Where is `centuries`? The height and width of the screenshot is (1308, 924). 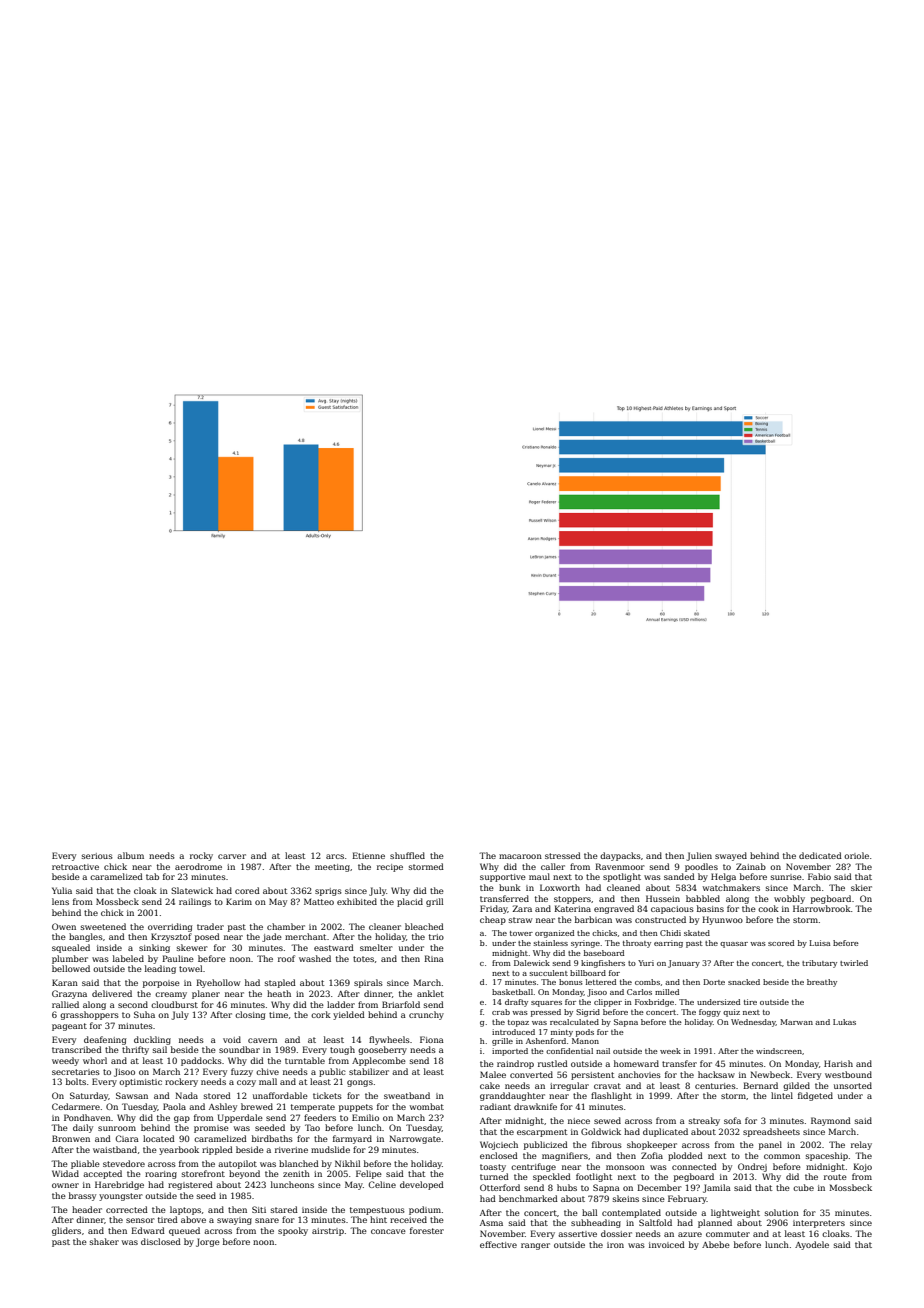 centuries is located at coordinates (715, 1086).
